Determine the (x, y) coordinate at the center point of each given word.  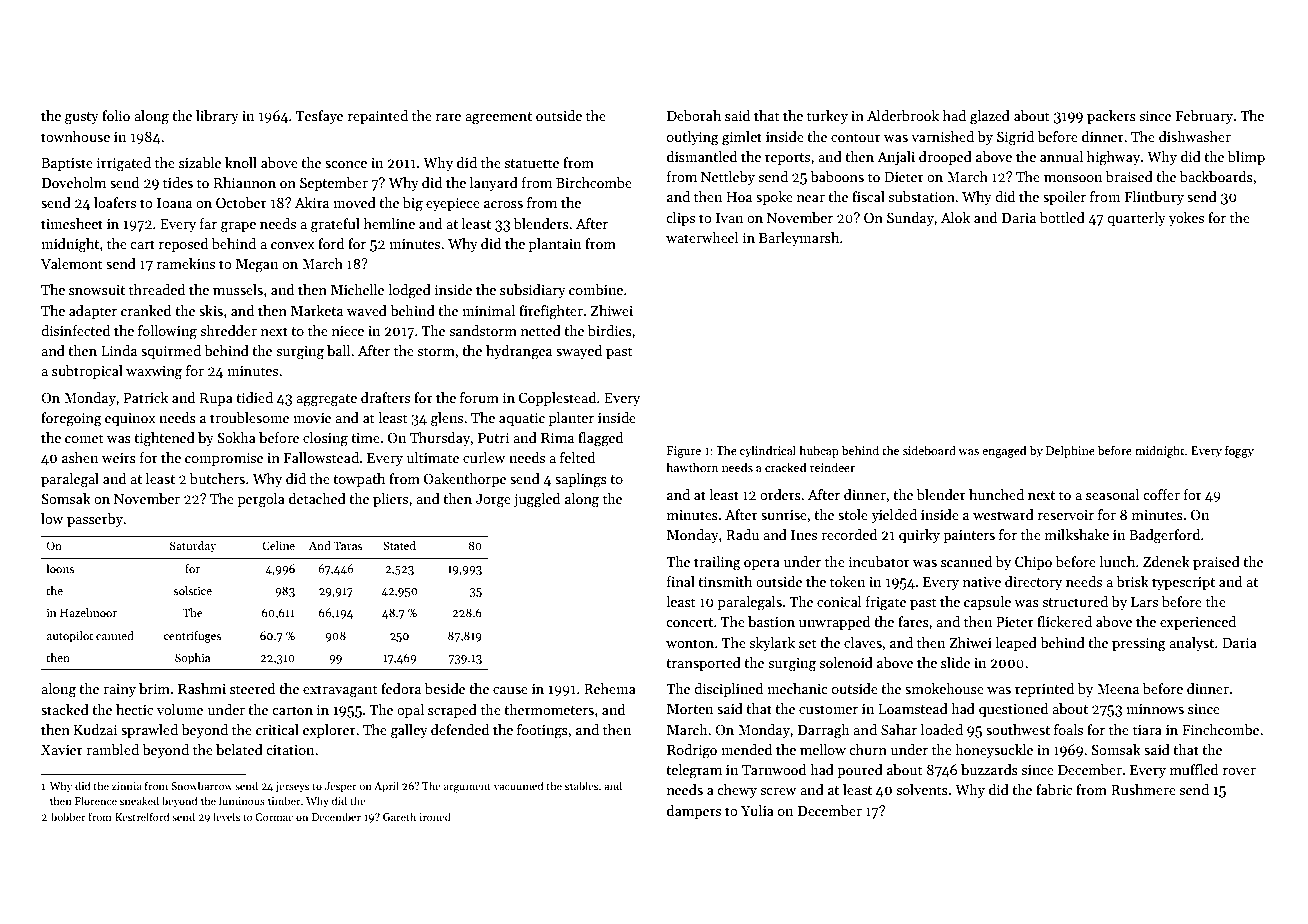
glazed (990, 117)
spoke (774, 198)
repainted (378, 117)
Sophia (192, 659)
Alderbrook (903, 115)
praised (1216, 563)
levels (226, 816)
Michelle (357, 289)
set (808, 643)
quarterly (1136, 219)
